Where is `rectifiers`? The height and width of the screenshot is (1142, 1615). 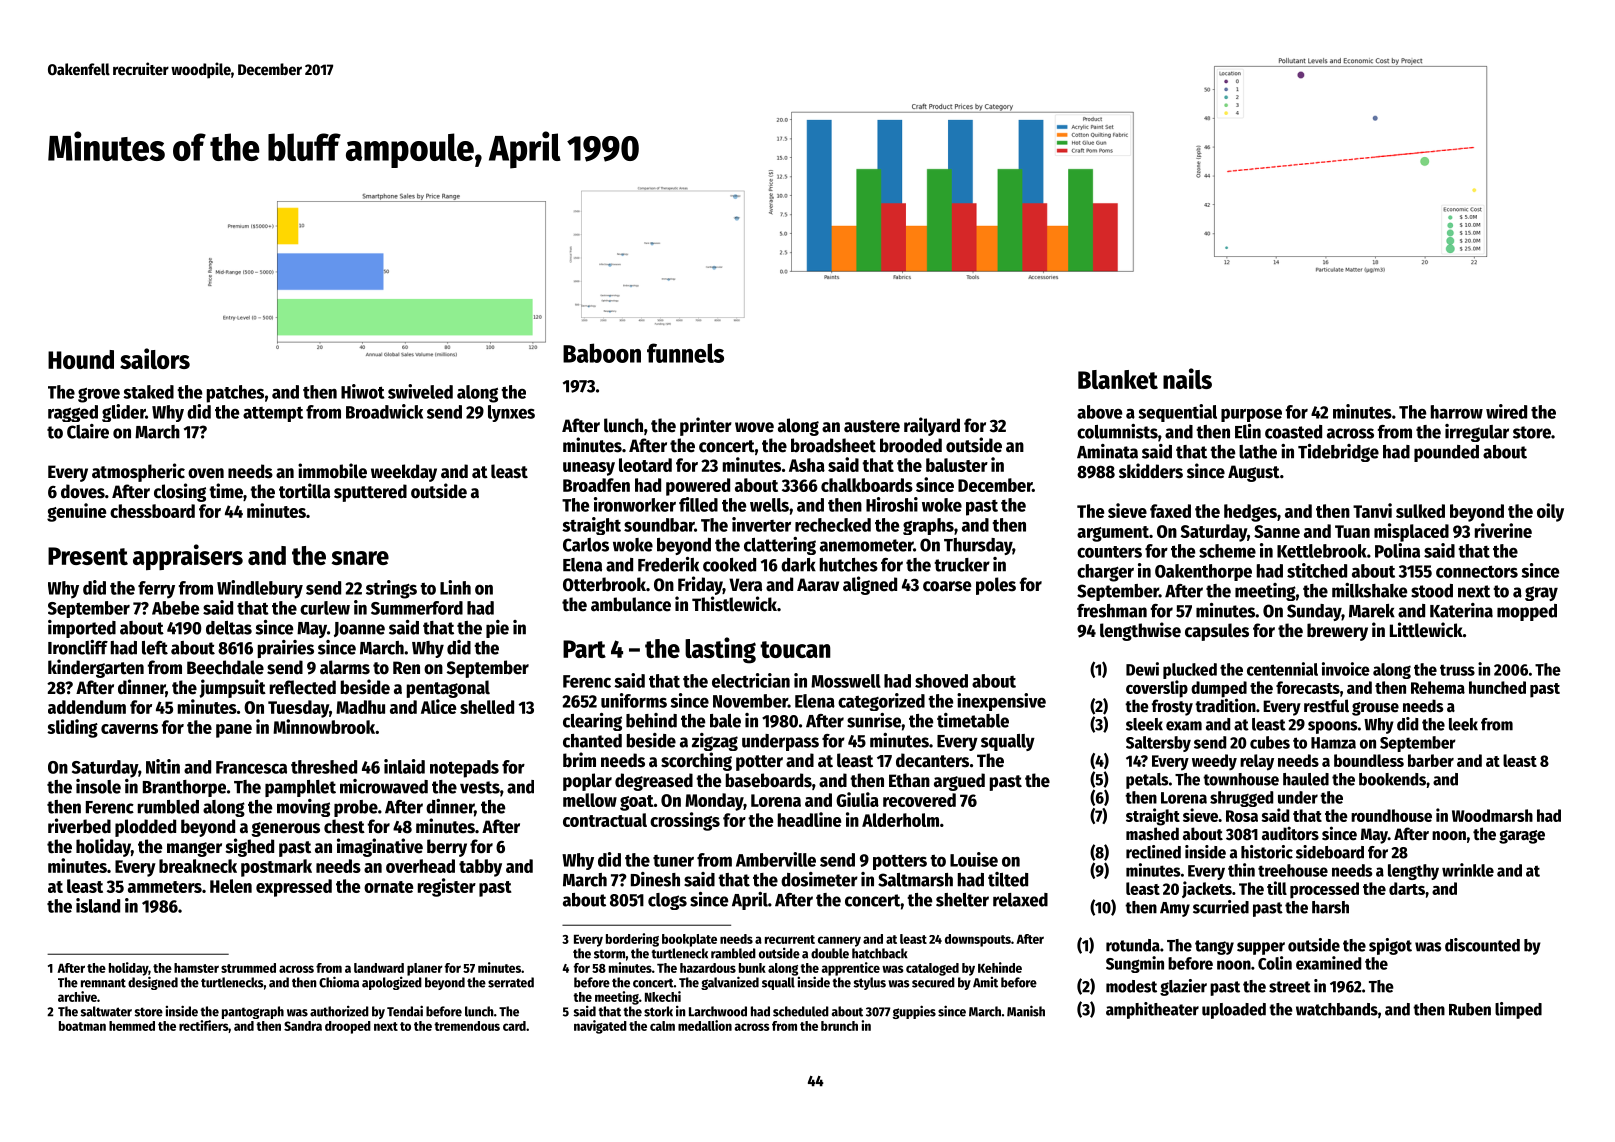 rectifiers is located at coordinates (203, 1025).
